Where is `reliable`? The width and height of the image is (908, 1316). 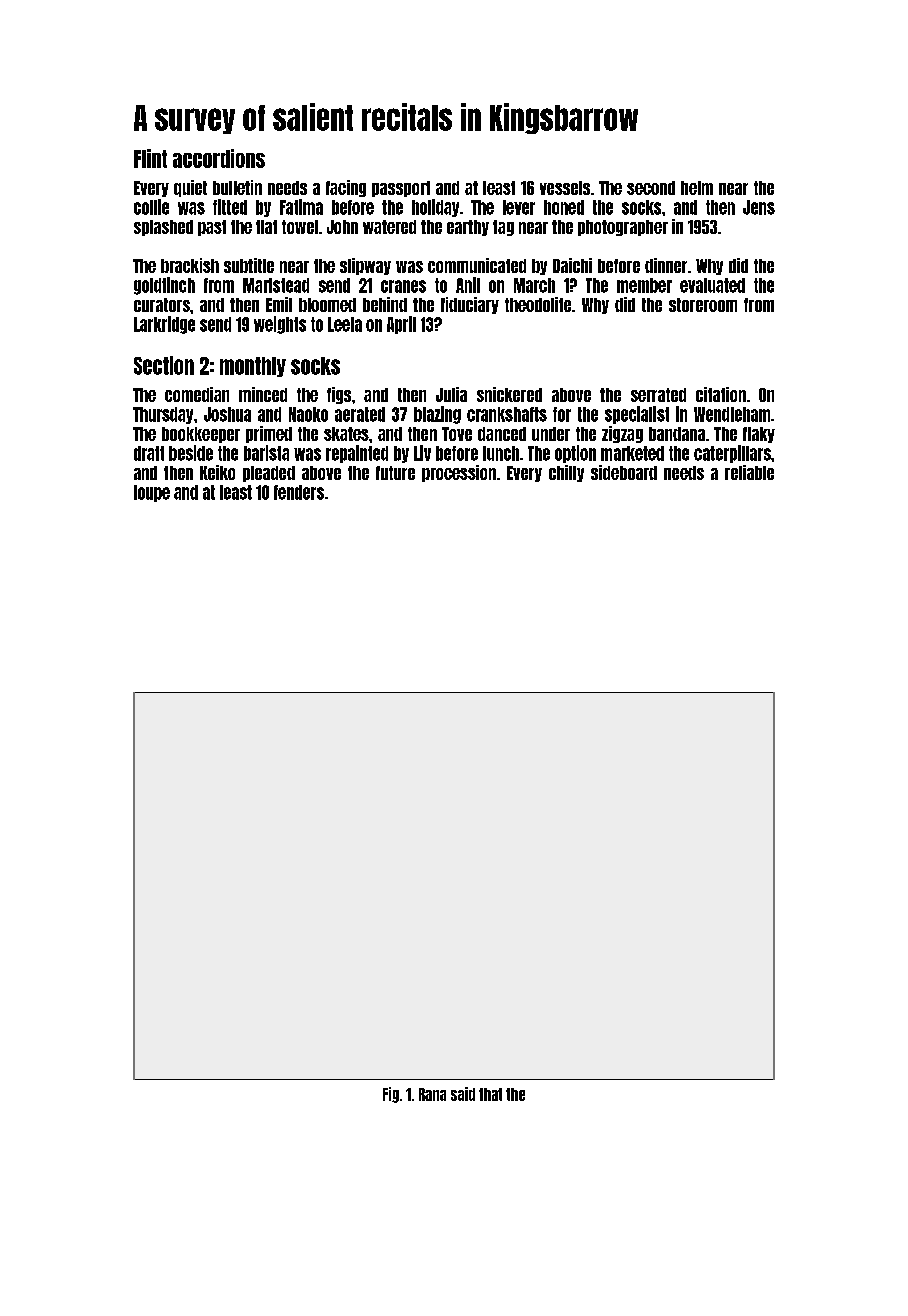 reliable is located at coordinates (749, 472).
